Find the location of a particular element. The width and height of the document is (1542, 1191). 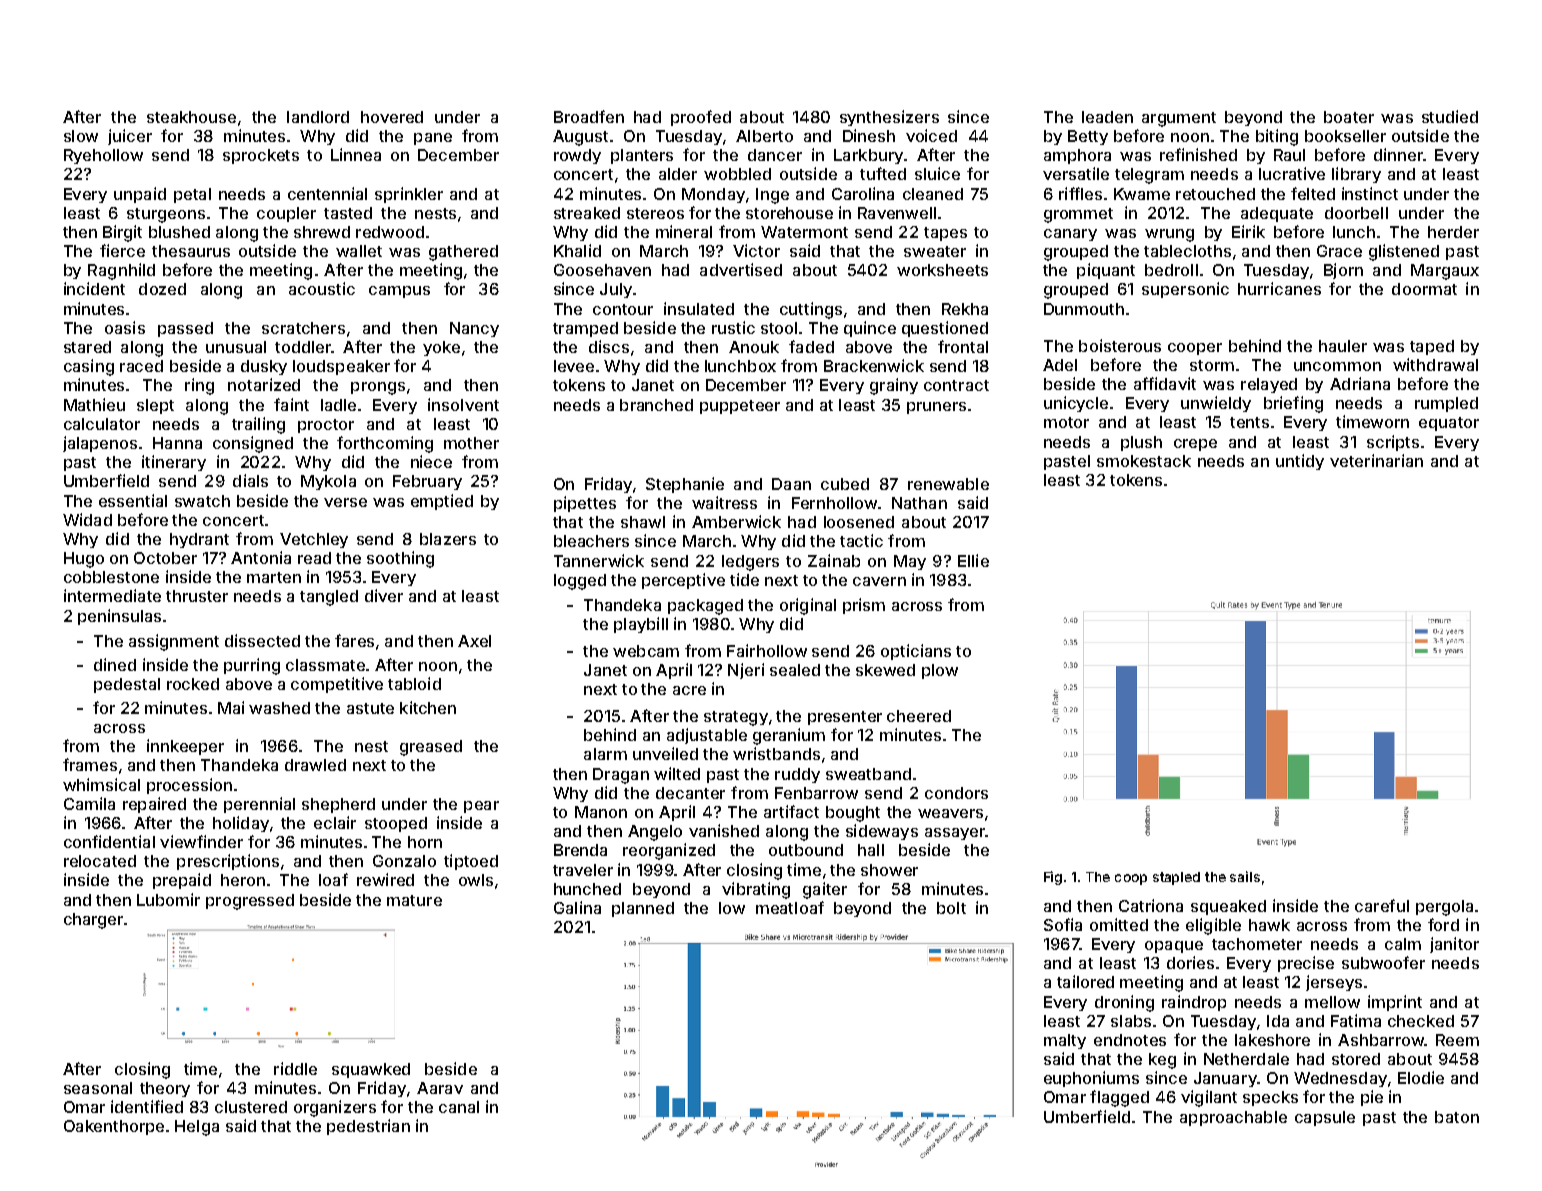

untidy is located at coordinates (1300, 462).
